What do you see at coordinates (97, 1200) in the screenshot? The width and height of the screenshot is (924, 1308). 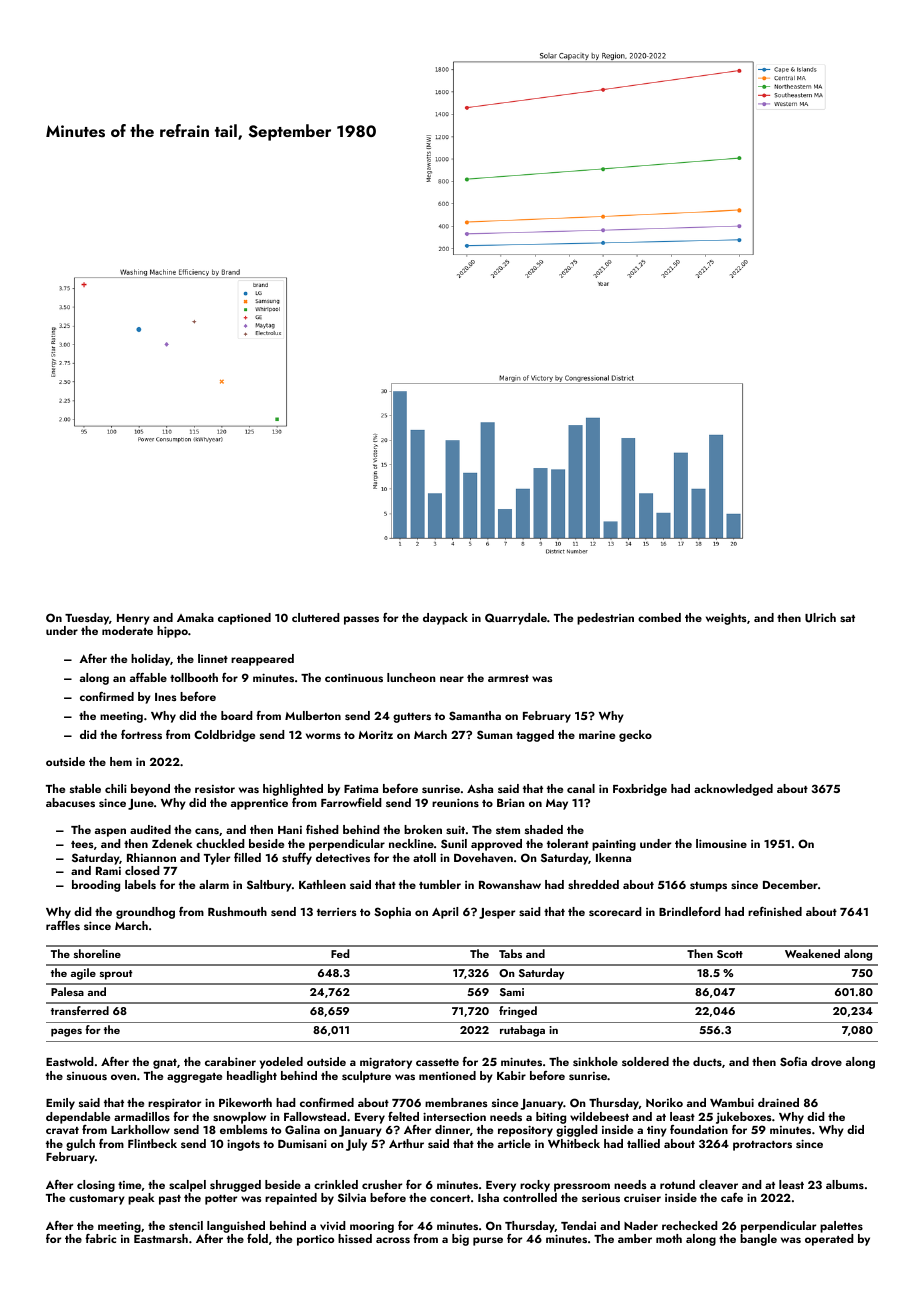 I see `customary` at bounding box center [97, 1200].
